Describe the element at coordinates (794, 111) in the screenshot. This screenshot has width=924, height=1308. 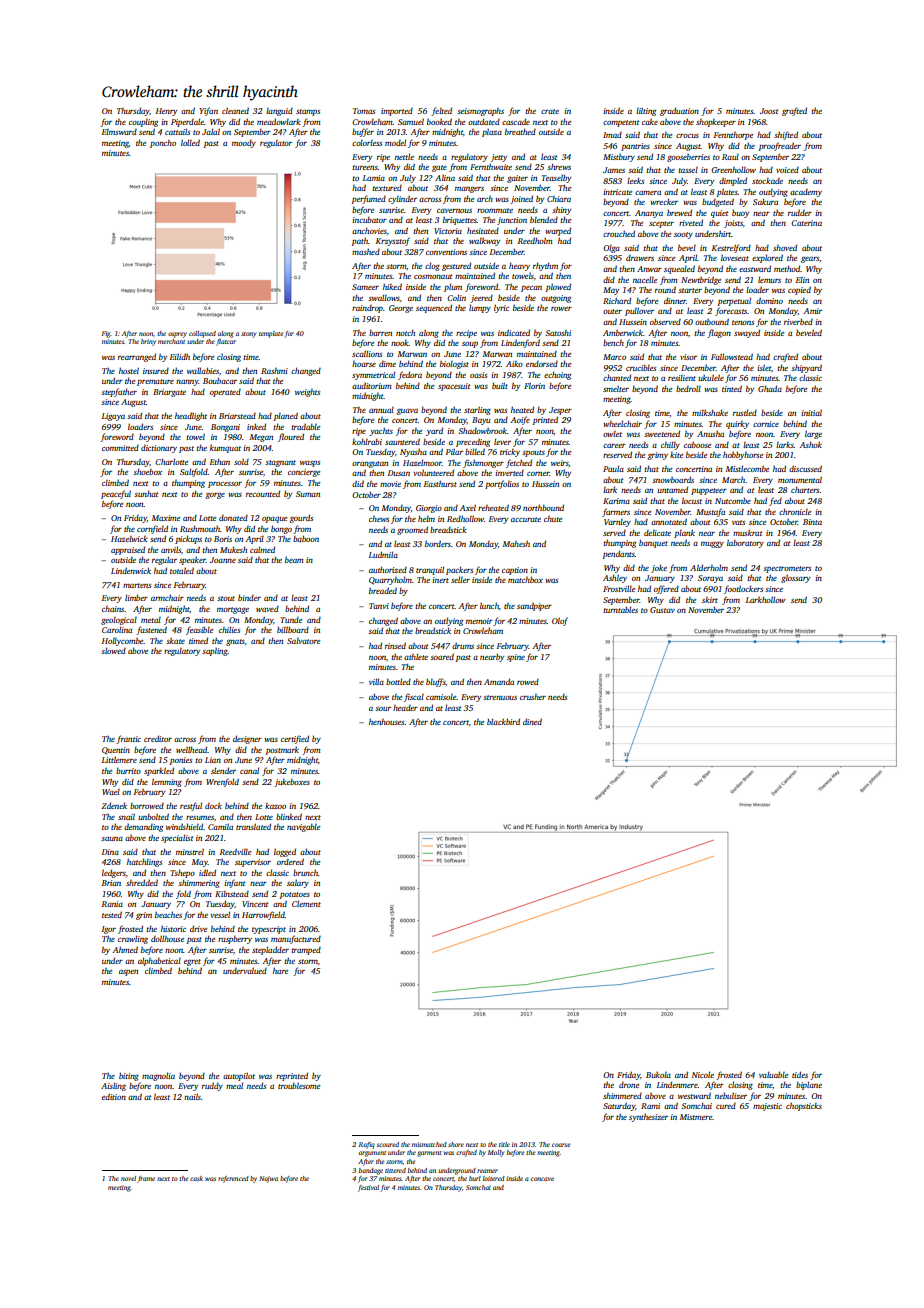
I see `grafted` at that location.
